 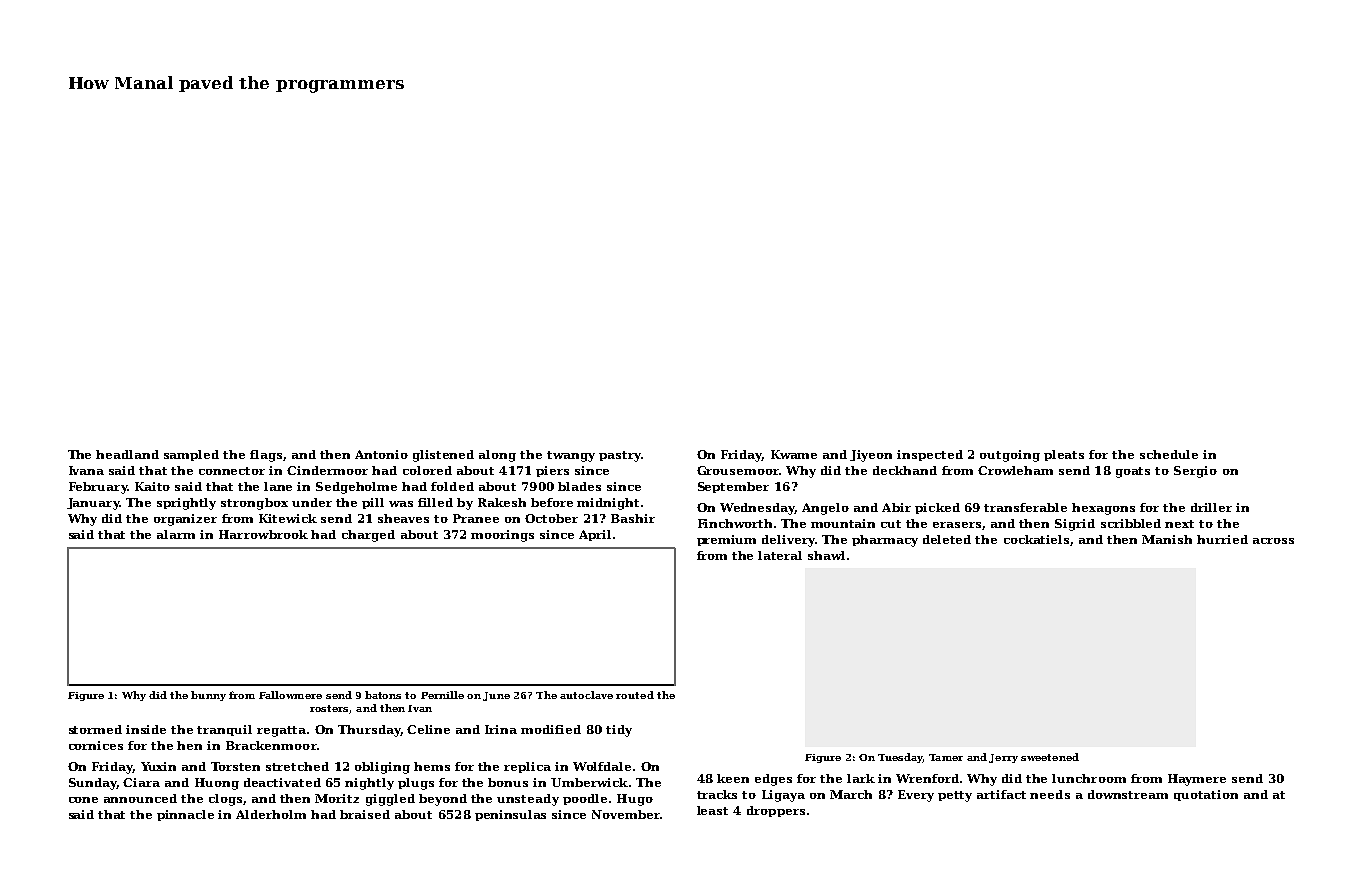 What do you see at coordinates (571, 456) in the screenshot?
I see `twangy` at bounding box center [571, 456].
